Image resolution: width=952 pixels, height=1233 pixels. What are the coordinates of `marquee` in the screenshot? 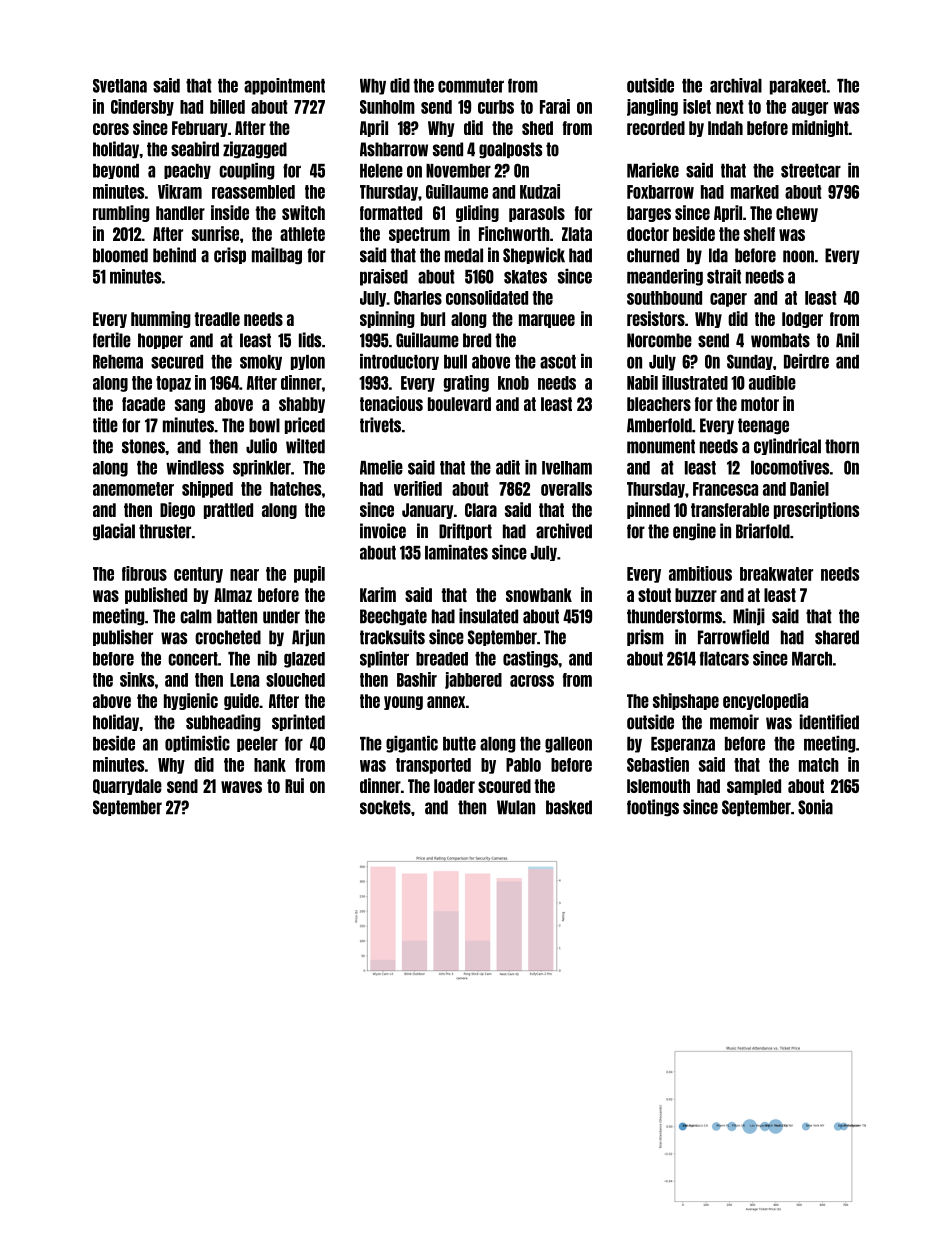 It's located at (547, 321).
